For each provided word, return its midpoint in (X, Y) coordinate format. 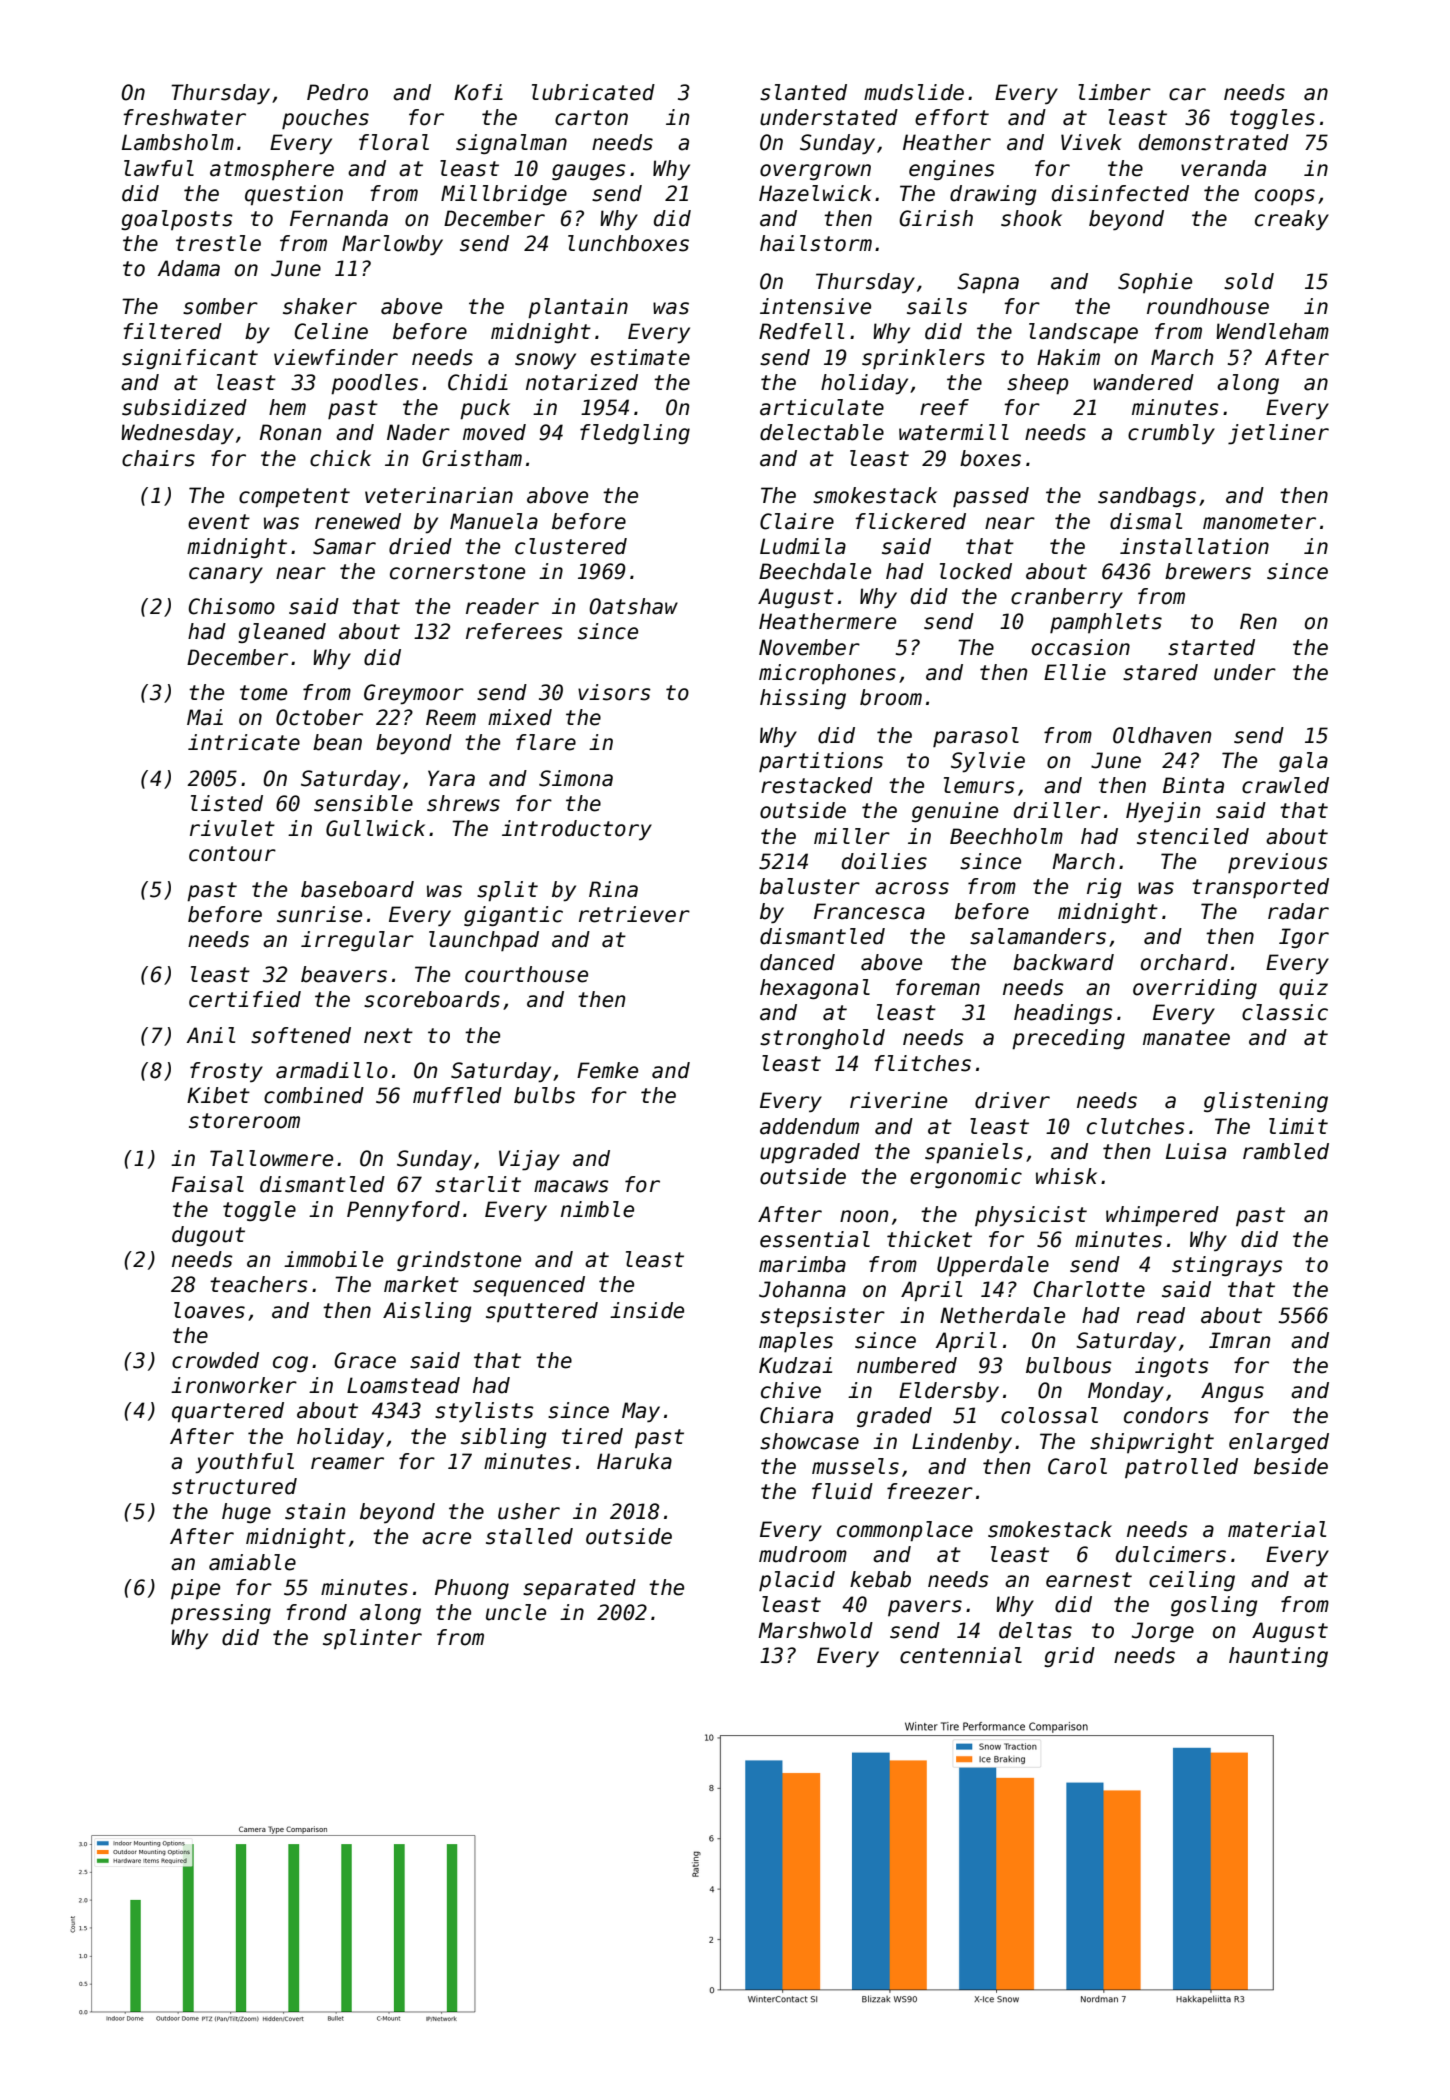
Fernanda (339, 218)
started (1211, 647)
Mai (205, 717)
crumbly (1171, 434)
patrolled (1181, 1468)
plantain (578, 308)
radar (1298, 911)
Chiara (796, 1415)
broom (891, 697)
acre (446, 1538)
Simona (576, 778)
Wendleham (1272, 331)
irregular (357, 941)
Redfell (801, 331)
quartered (228, 1412)
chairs (158, 458)
